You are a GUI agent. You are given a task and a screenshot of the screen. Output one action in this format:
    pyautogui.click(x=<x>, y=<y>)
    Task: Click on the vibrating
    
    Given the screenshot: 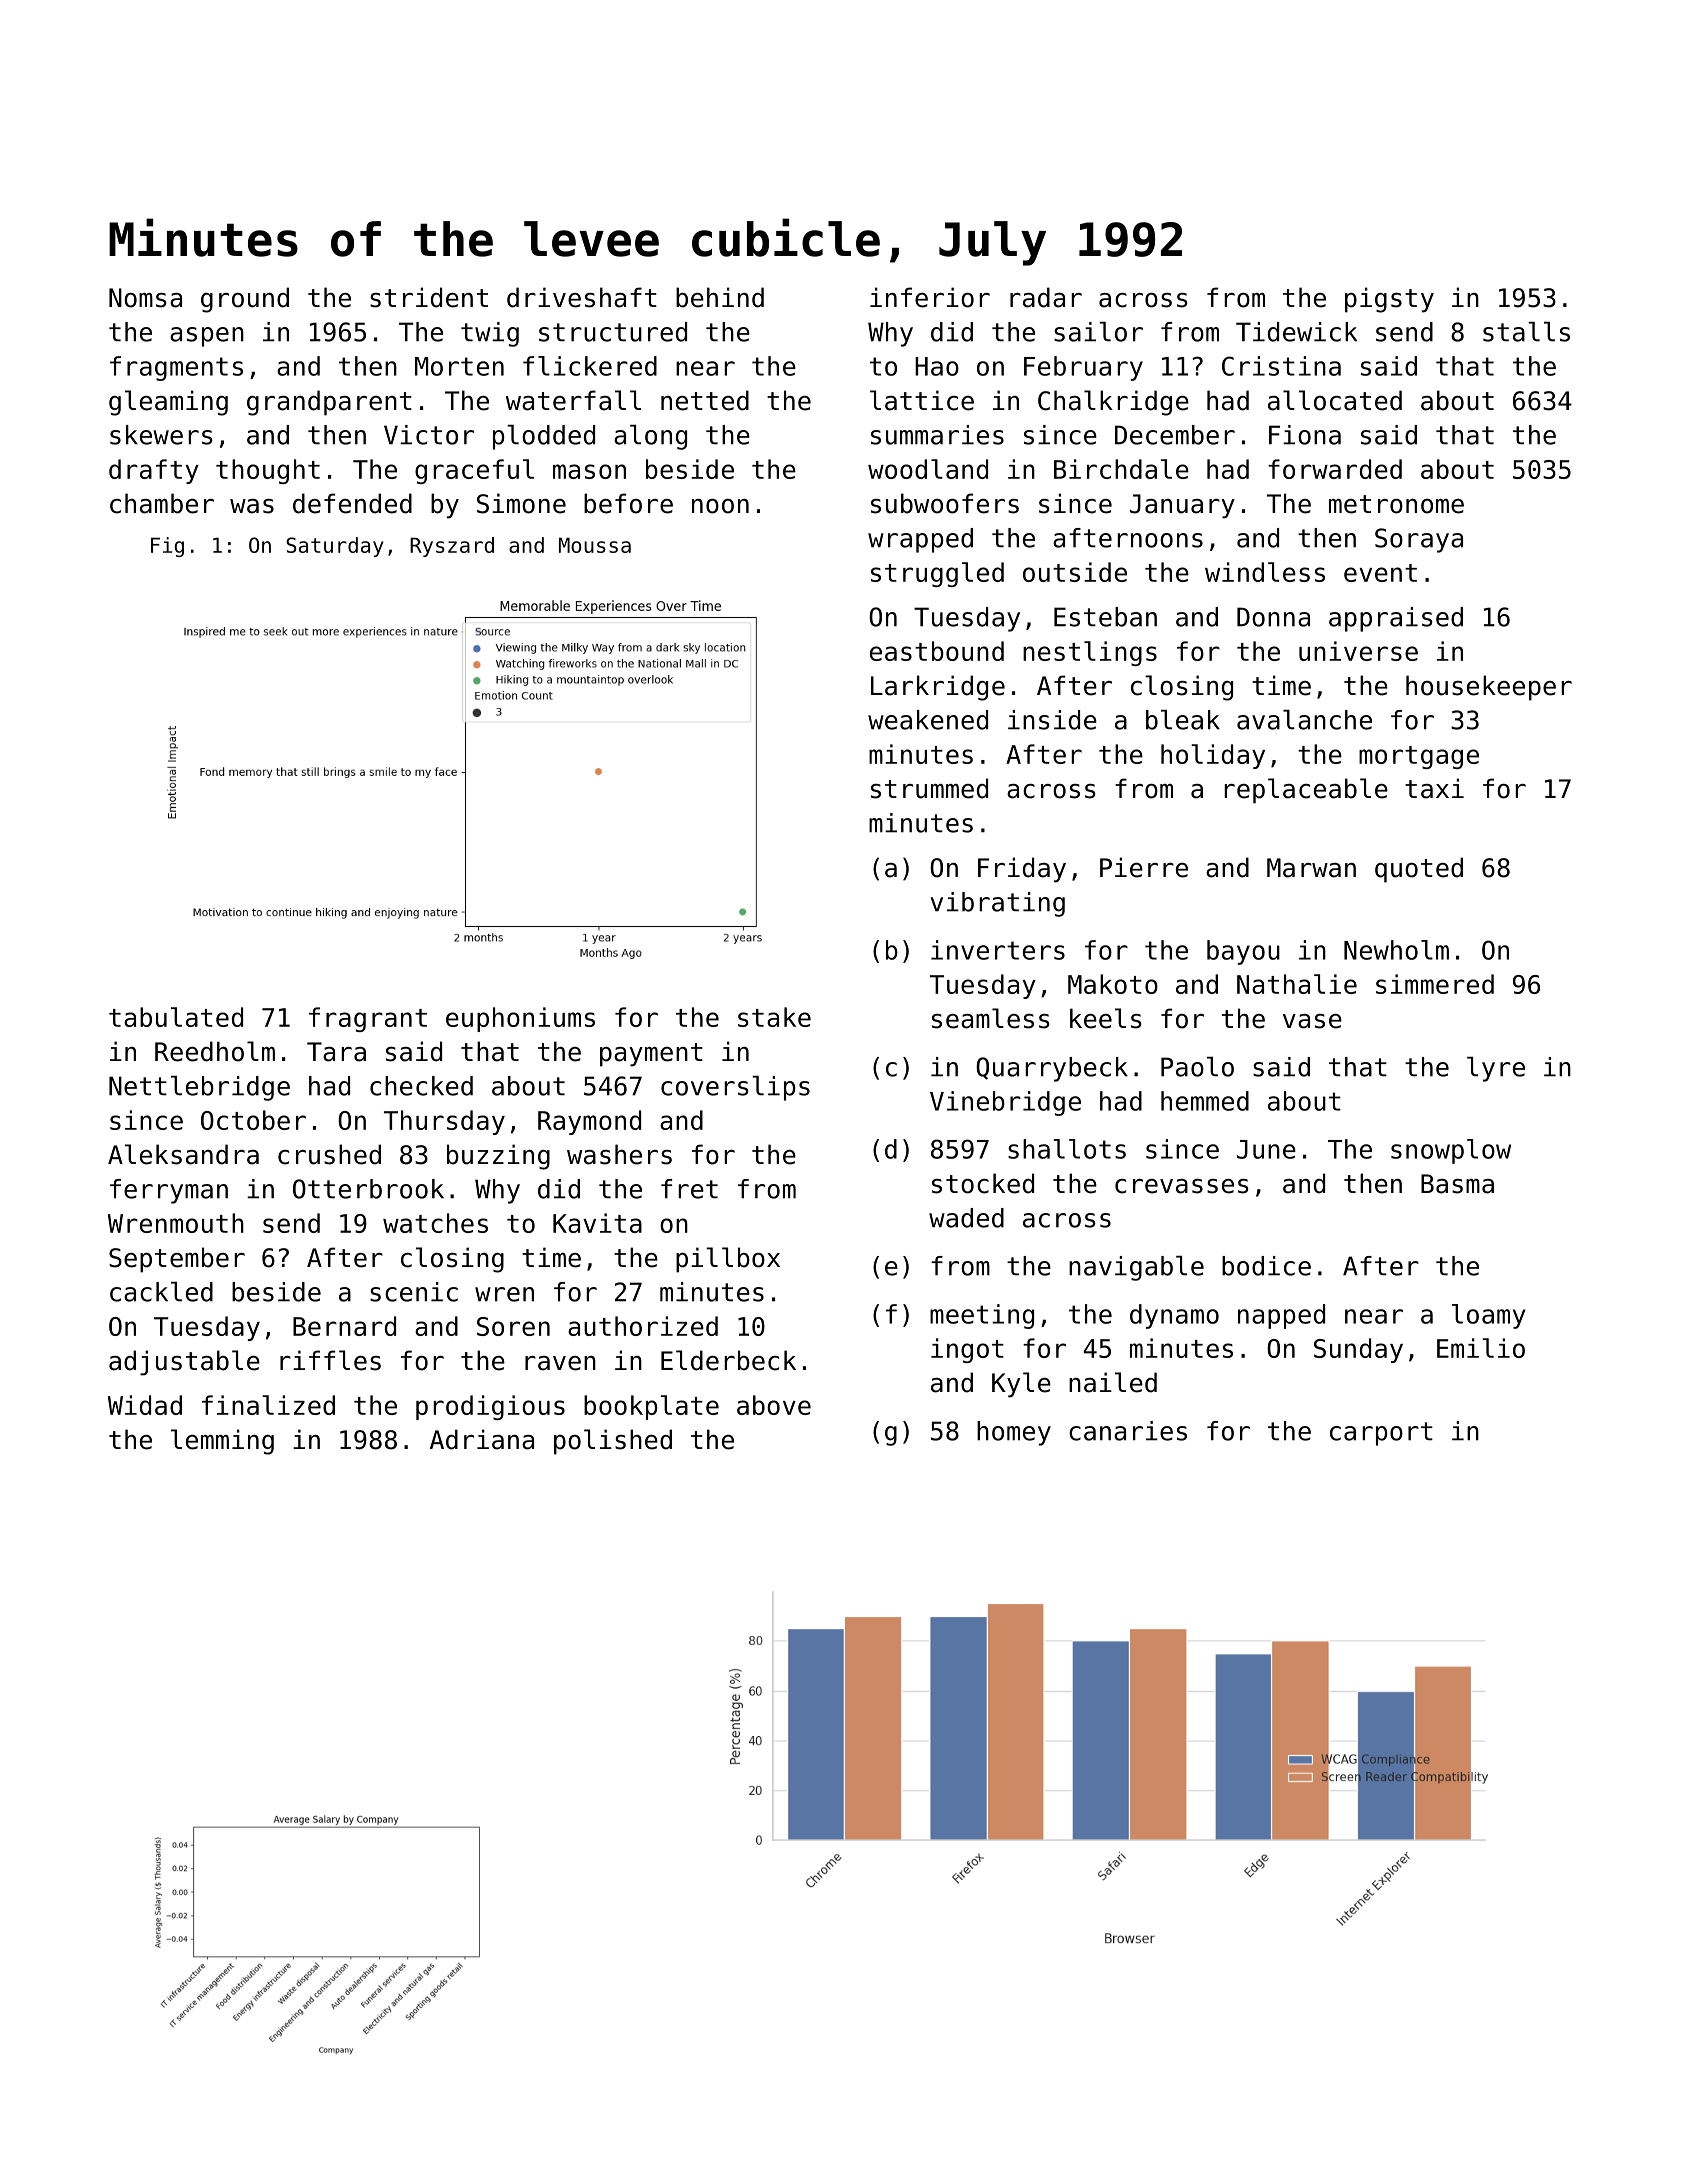 What is the action you would take?
    pyautogui.click(x=997, y=904)
